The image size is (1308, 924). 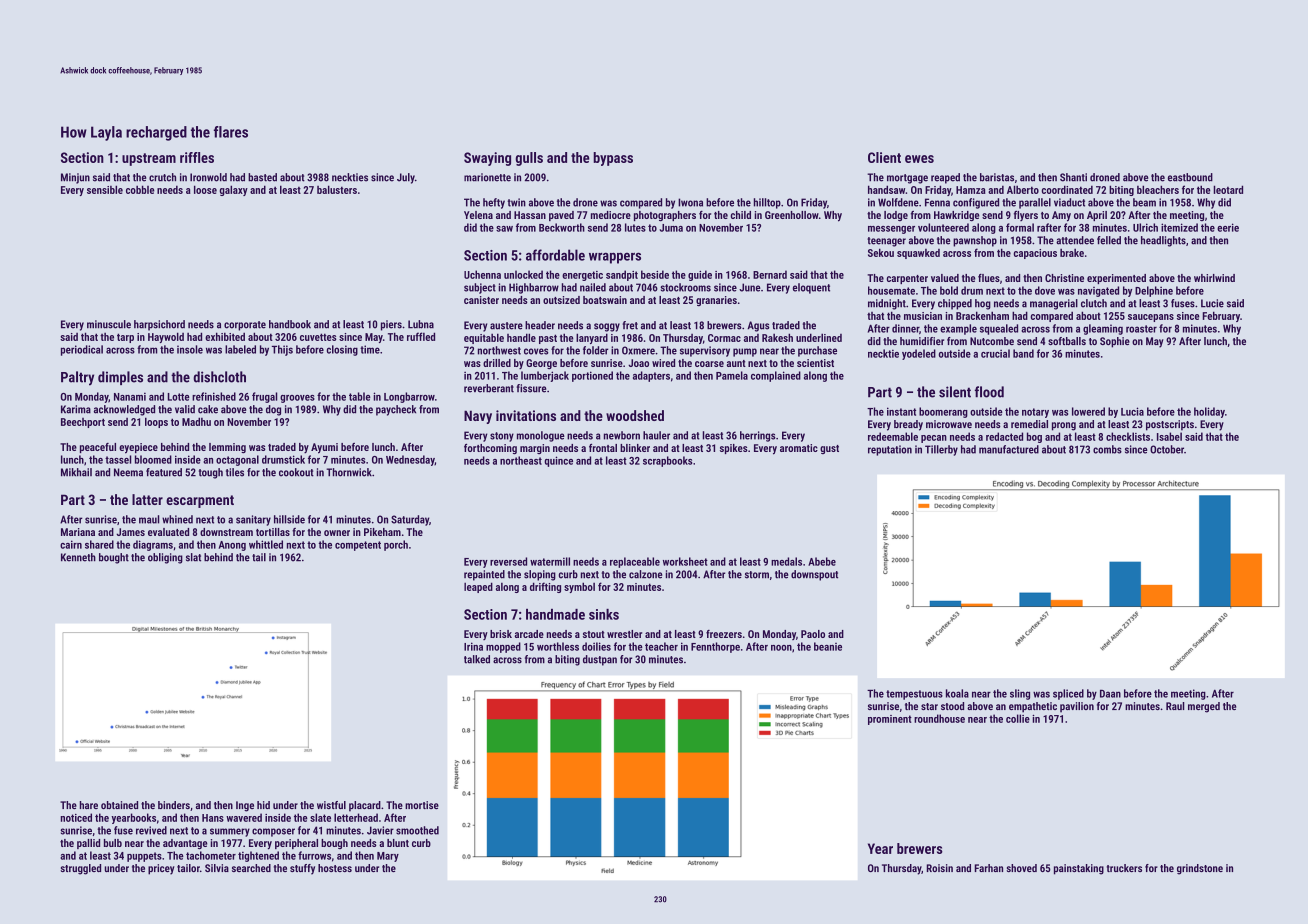 What do you see at coordinates (1228, 189) in the screenshot?
I see `leotard` at bounding box center [1228, 189].
